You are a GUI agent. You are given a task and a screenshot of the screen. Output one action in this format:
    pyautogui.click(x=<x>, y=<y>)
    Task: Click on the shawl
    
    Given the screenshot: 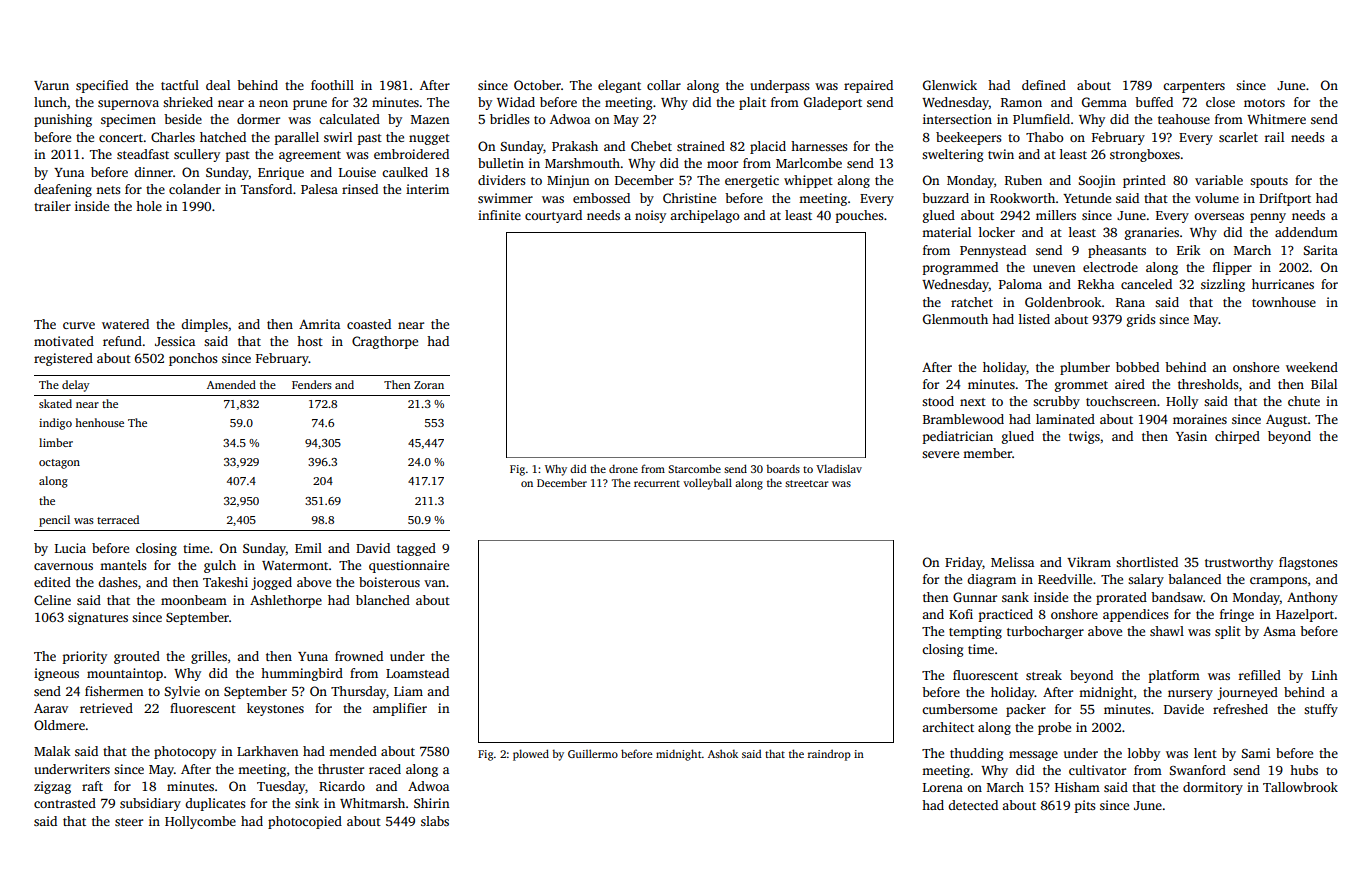 What is the action you would take?
    pyautogui.click(x=1167, y=631)
